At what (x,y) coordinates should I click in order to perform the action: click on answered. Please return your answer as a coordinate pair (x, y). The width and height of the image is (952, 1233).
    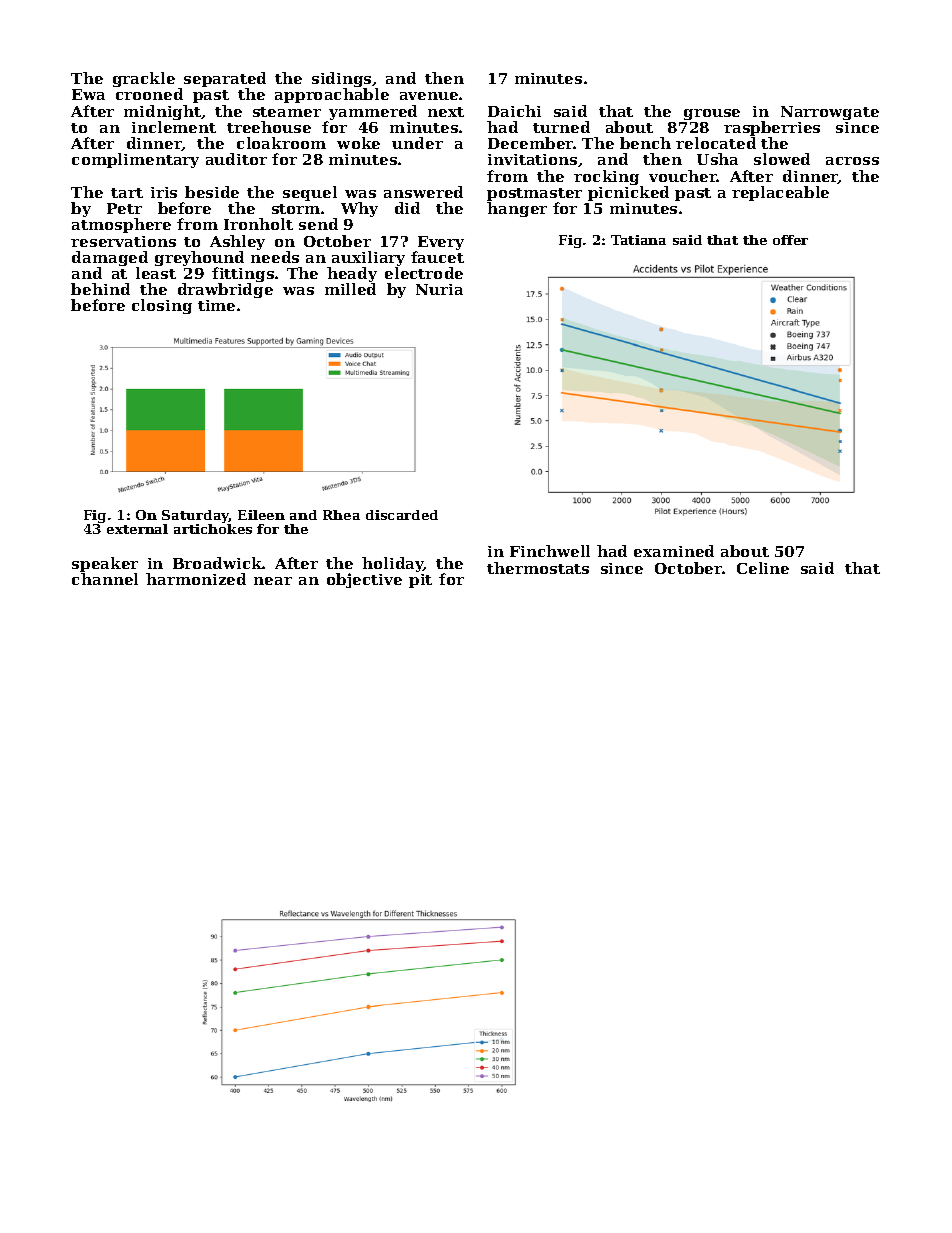
    Looking at the image, I should click on (423, 192).
